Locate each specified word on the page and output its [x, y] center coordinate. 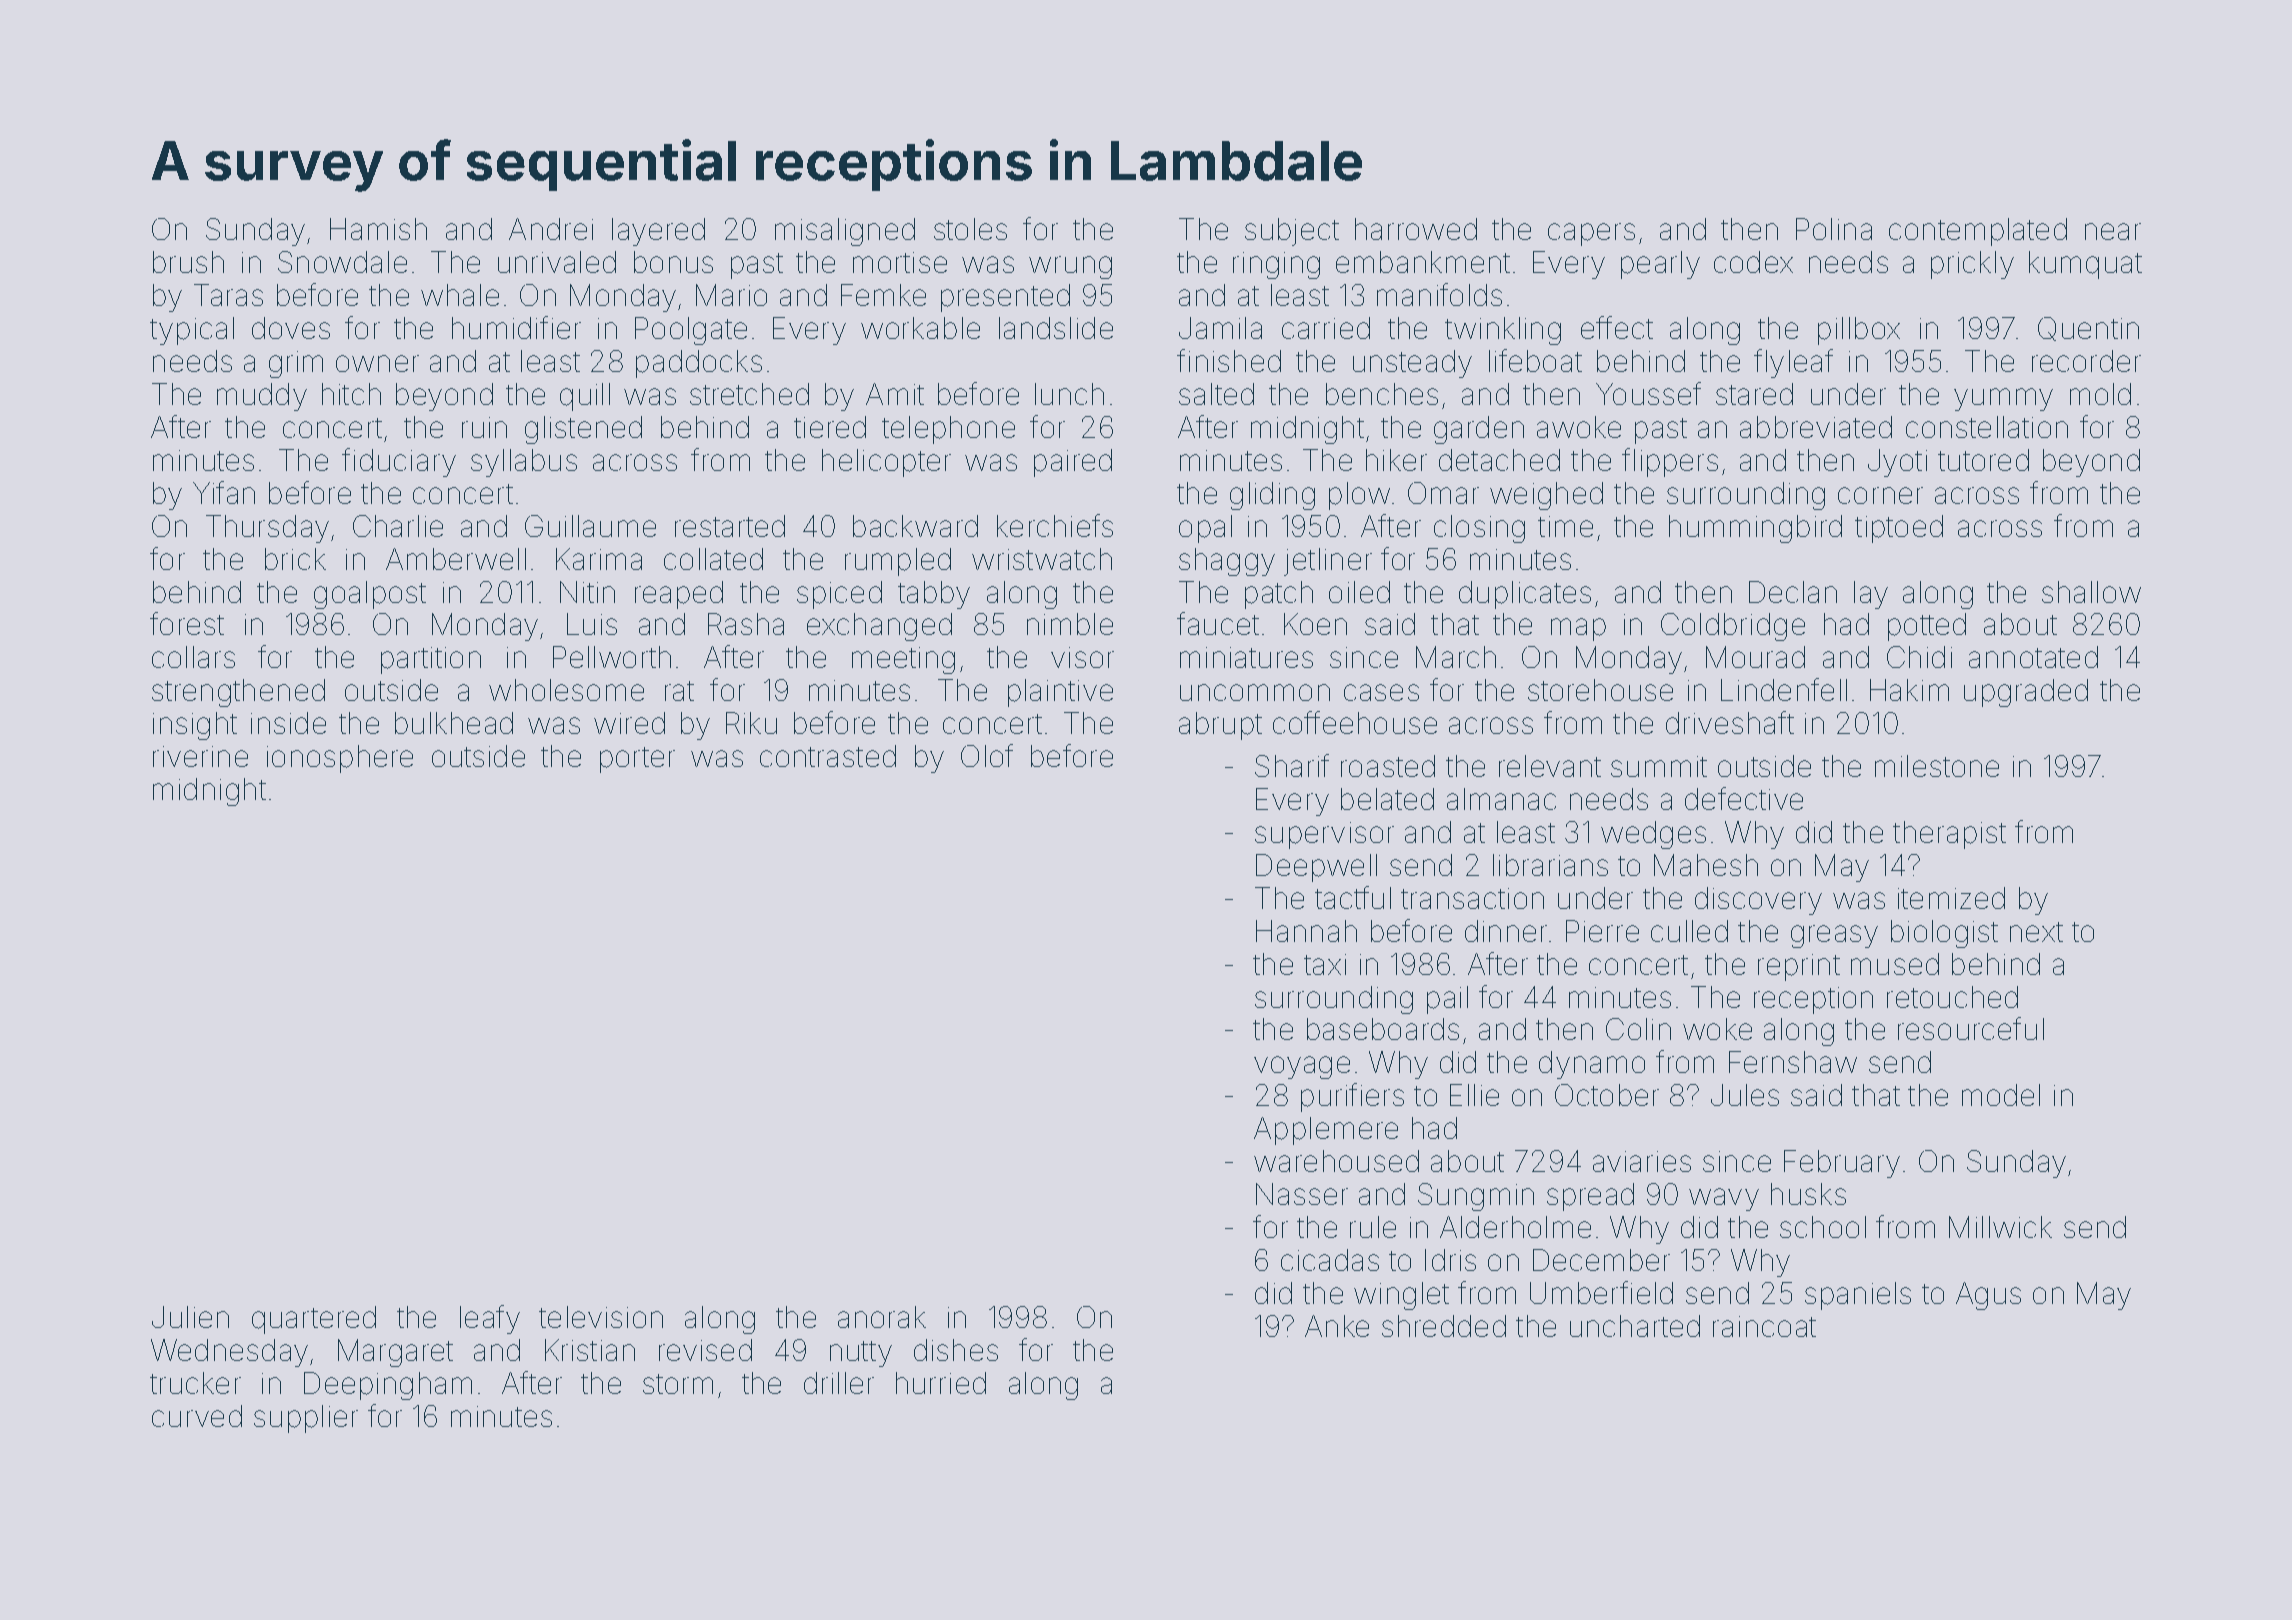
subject [1292, 232]
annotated [2033, 657]
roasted [1388, 766]
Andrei [551, 229]
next [2036, 932]
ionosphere [340, 759]
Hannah [1306, 931]
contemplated [1978, 232]
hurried [941, 1383]
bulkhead [454, 723]
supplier [306, 1419]
